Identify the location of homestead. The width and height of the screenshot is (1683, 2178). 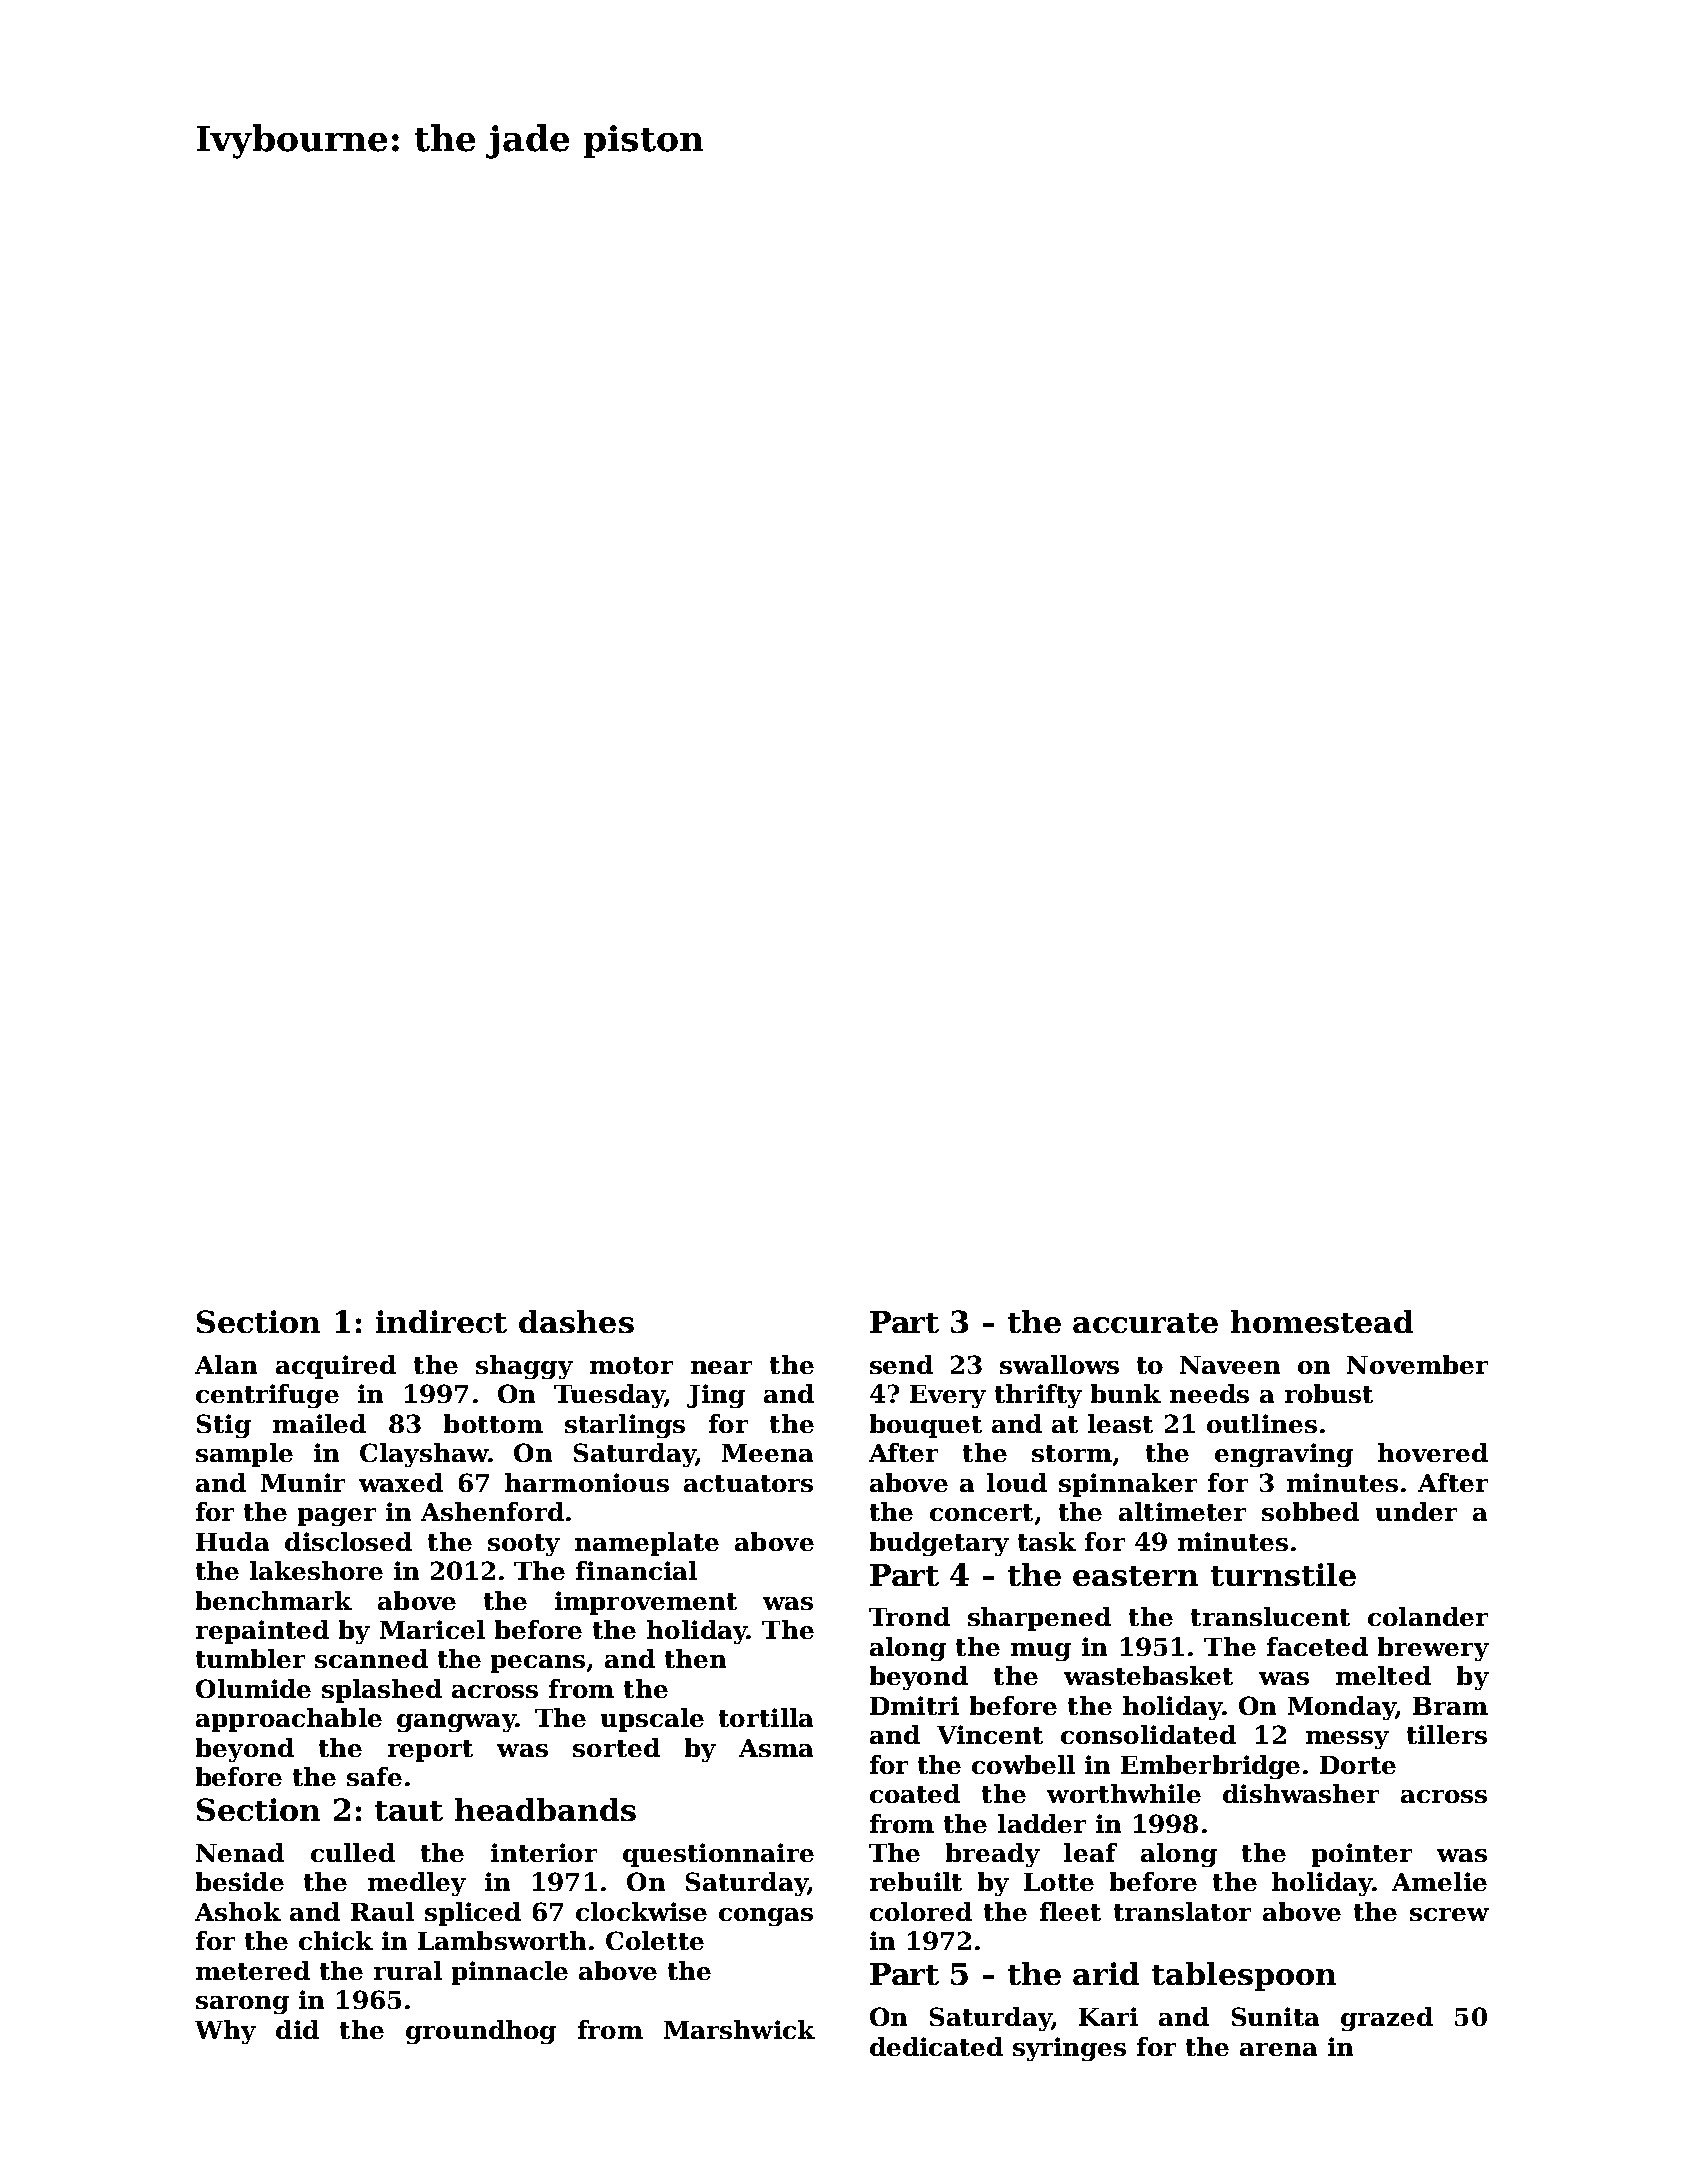
(1322, 1321).
